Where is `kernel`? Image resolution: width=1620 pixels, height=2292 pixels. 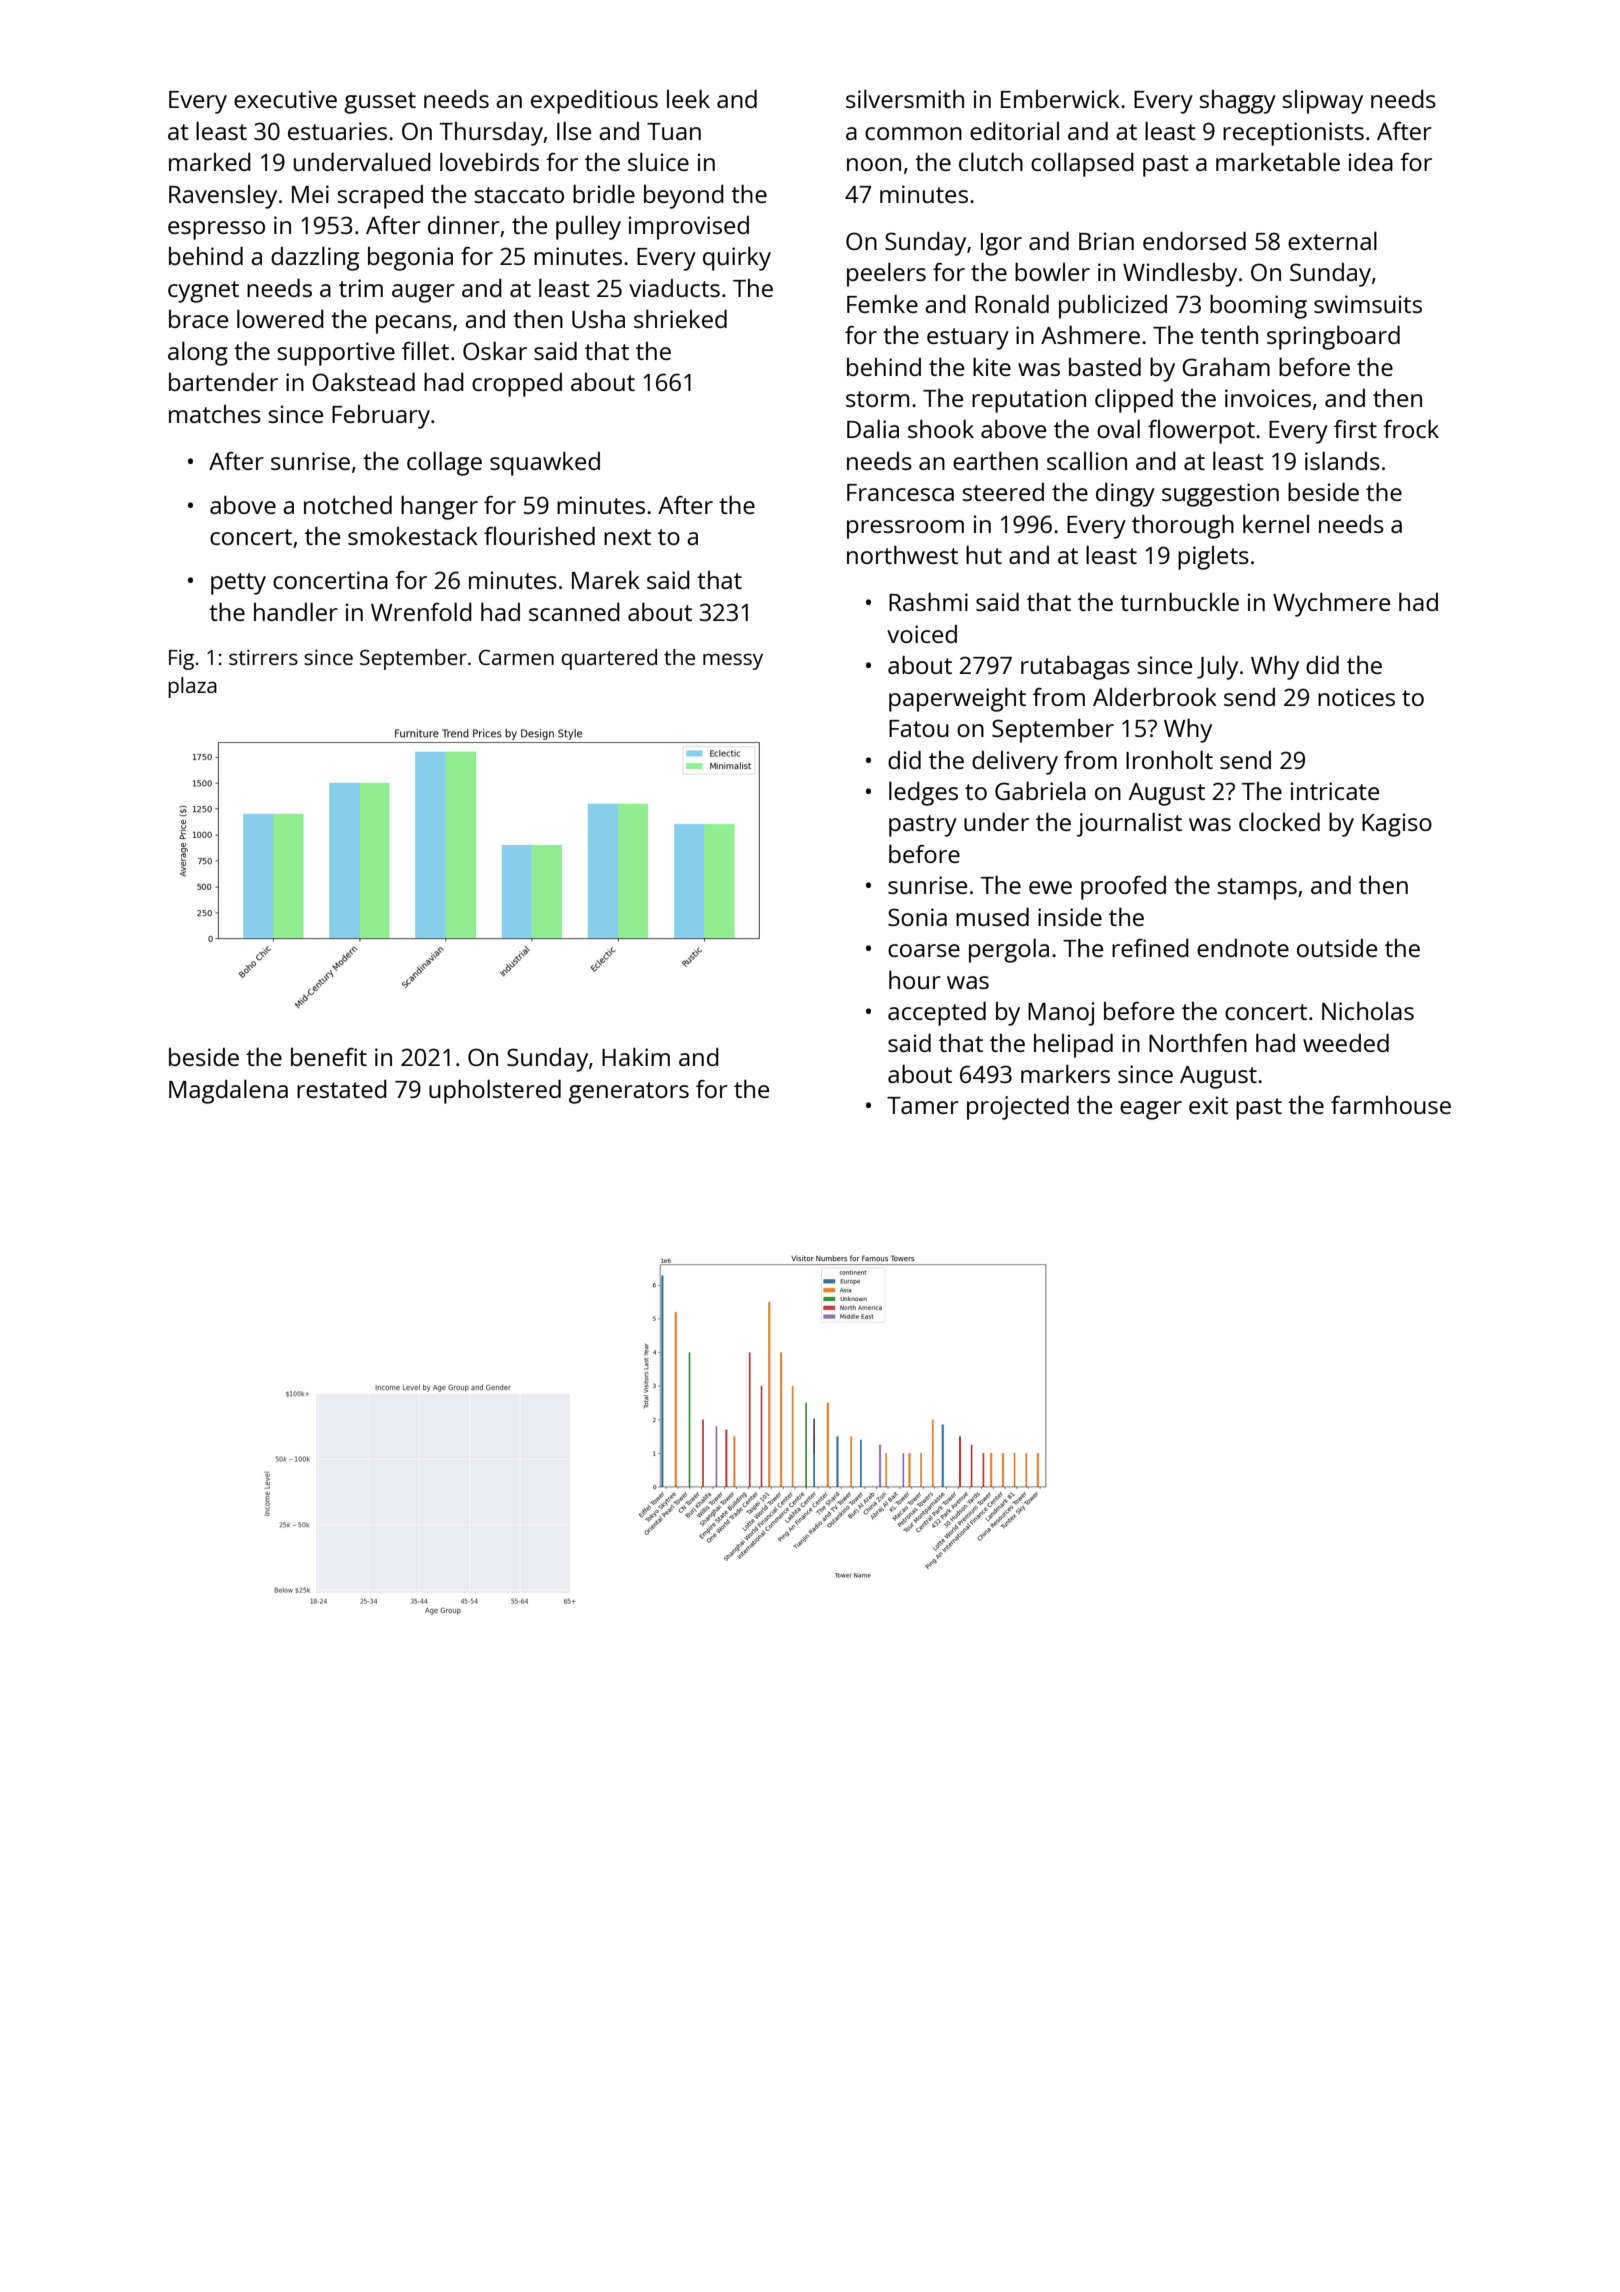 kernel is located at coordinates (1276, 523).
